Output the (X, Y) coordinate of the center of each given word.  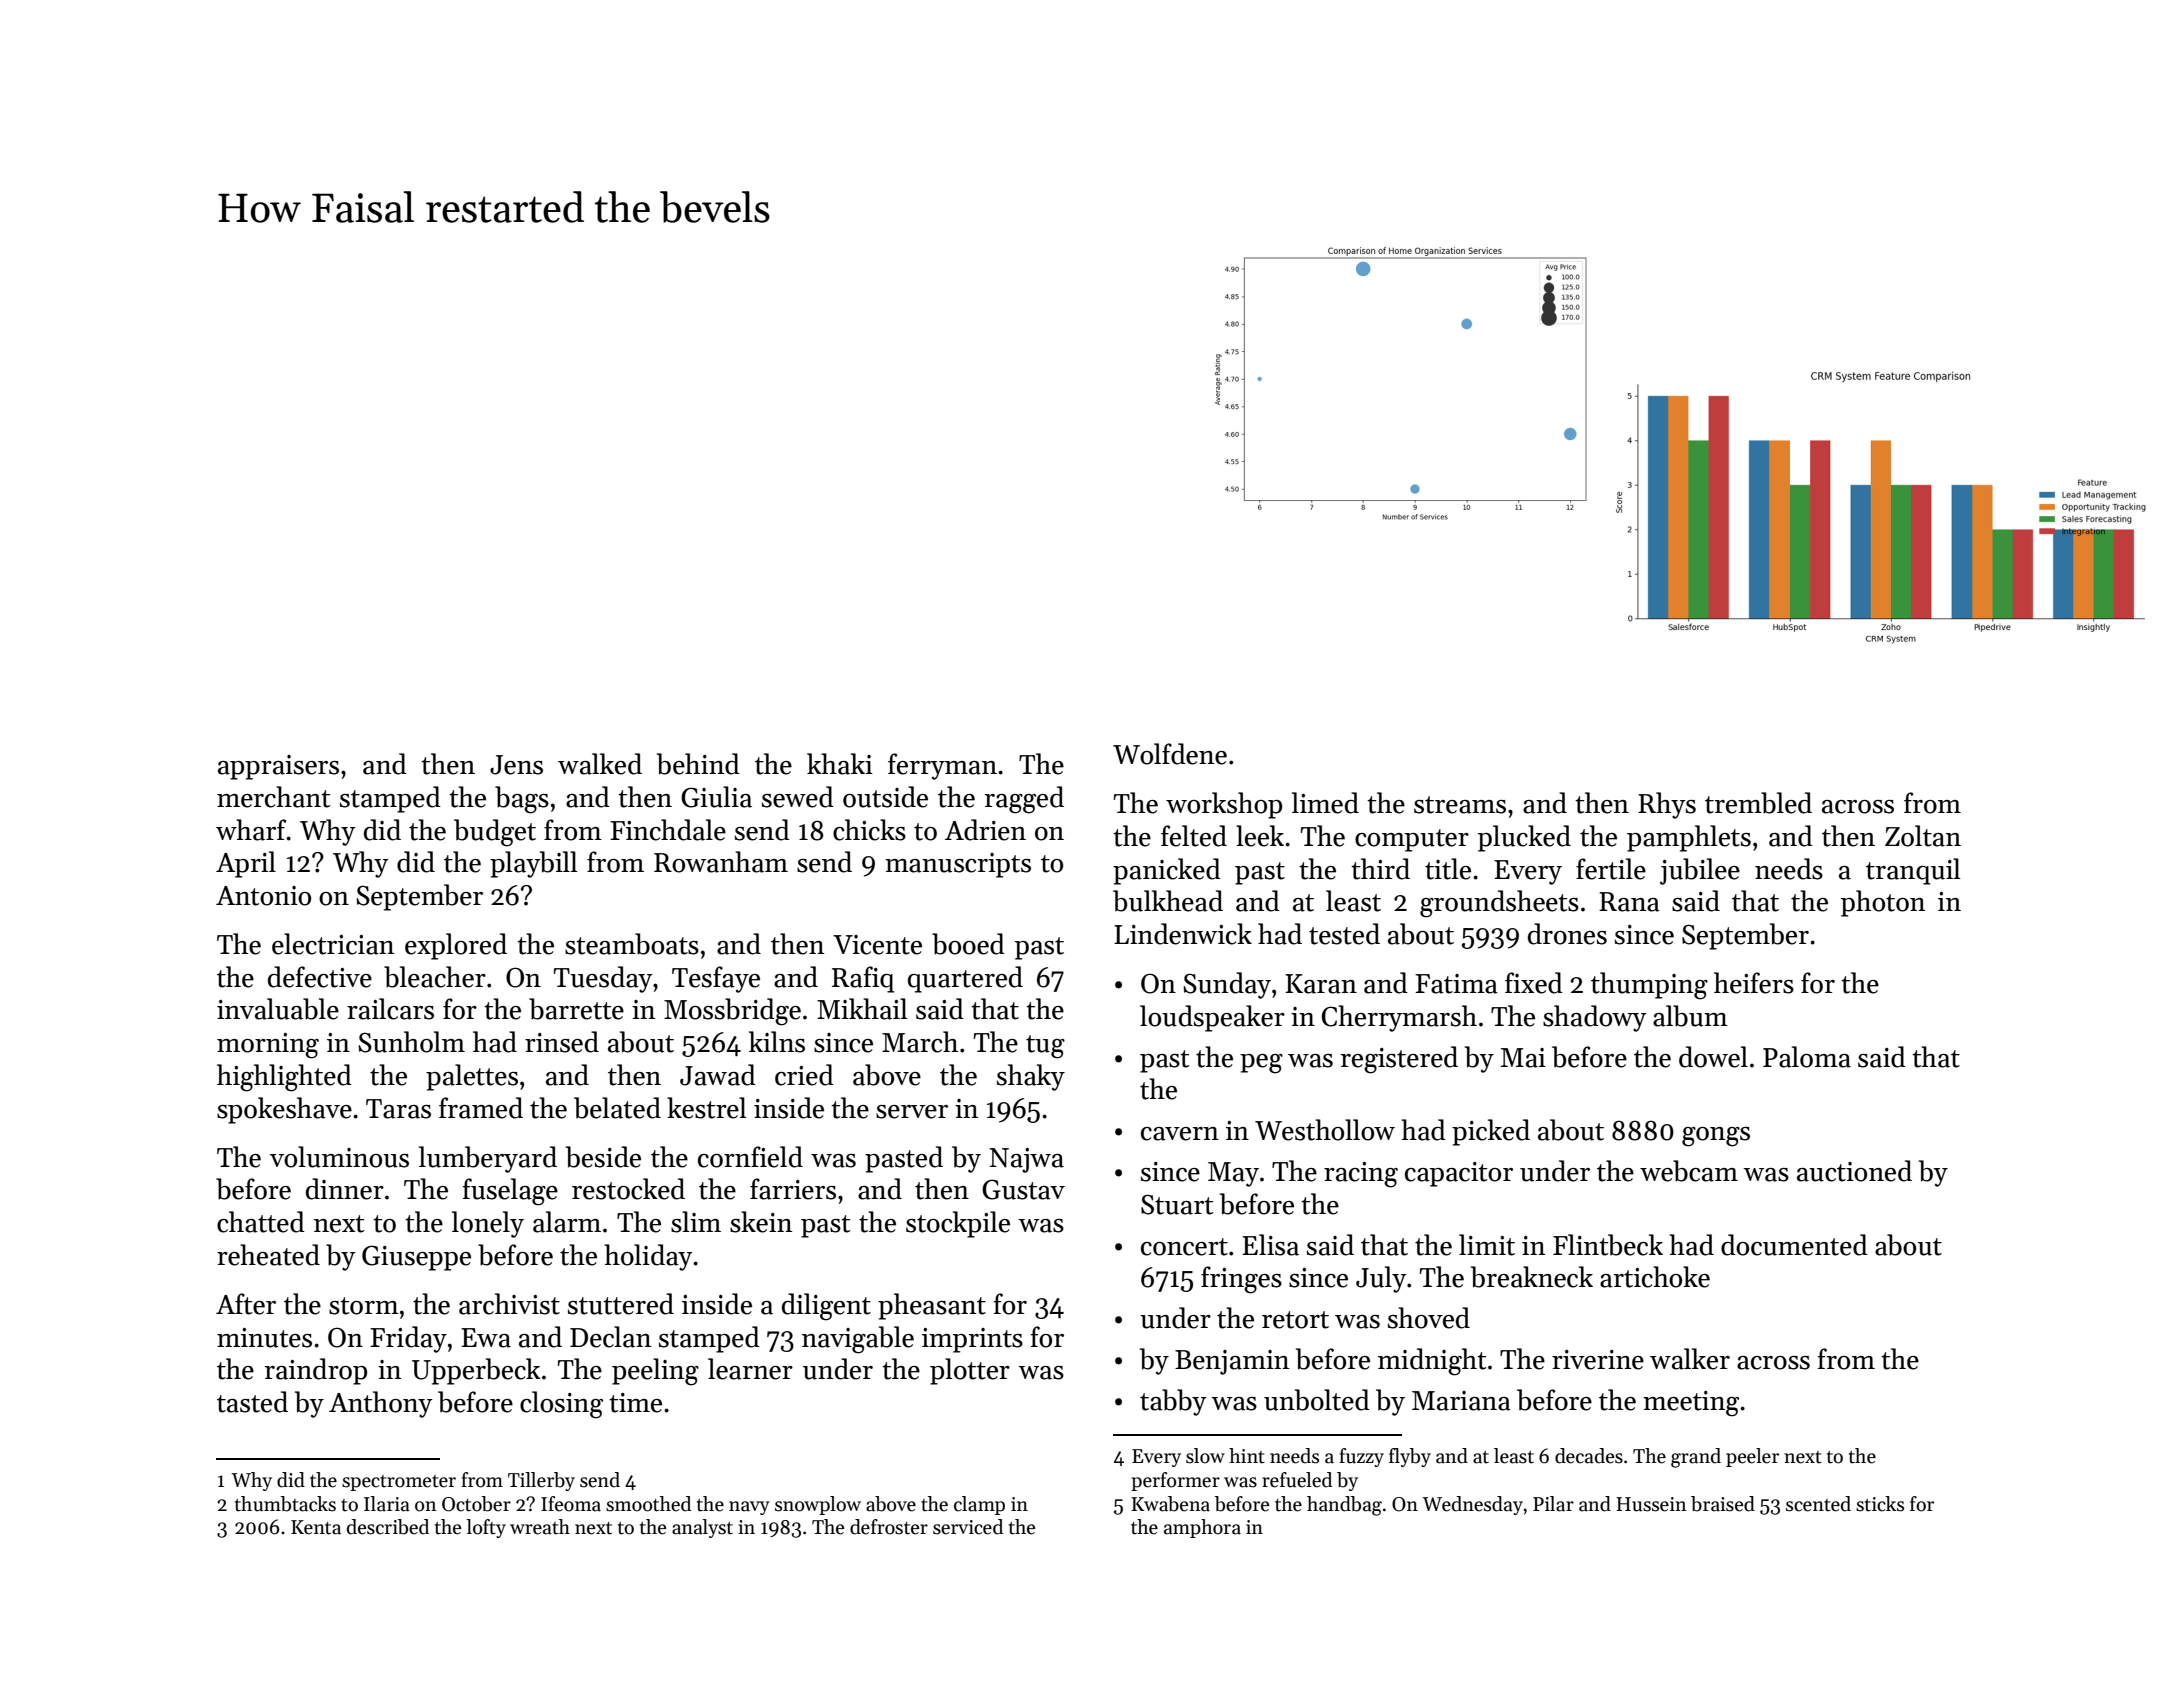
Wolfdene (1170, 754)
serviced (968, 1527)
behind (698, 764)
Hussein (1651, 1504)
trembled (1758, 803)
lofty (486, 1528)
